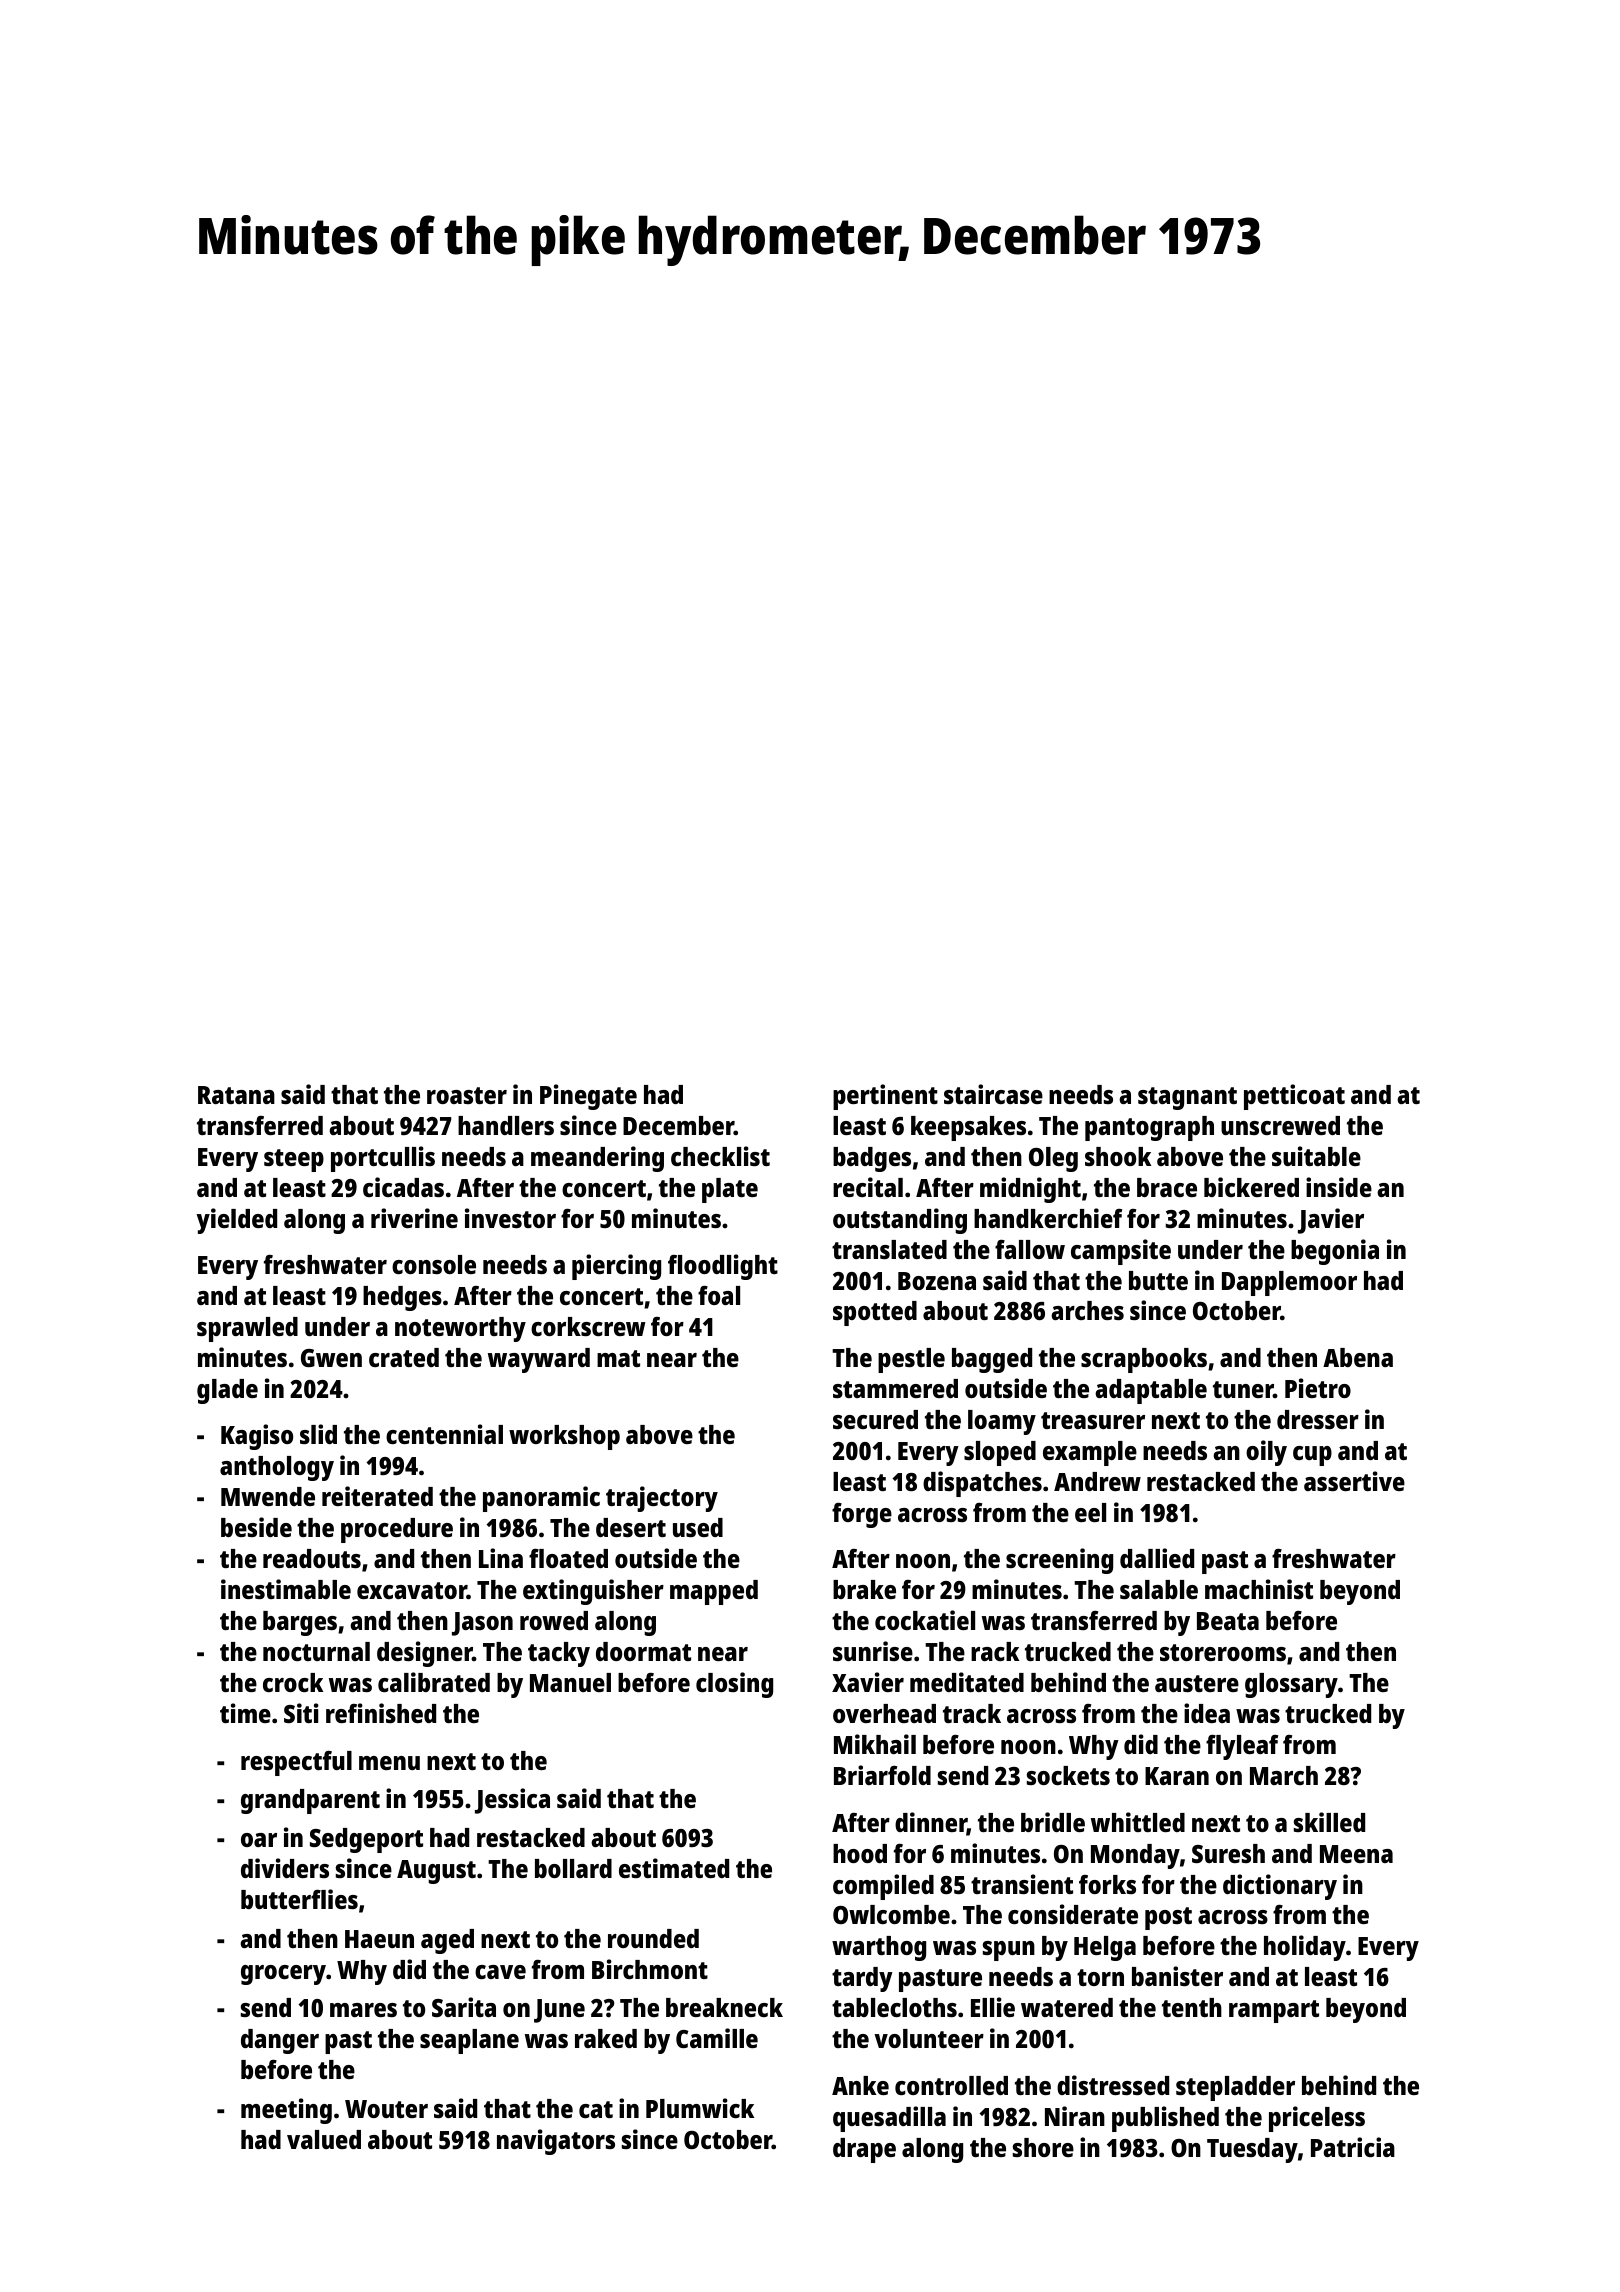 This screenshot has width=1620, height=2292. Describe the element at coordinates (643, 1651) in the screenshot. I see `doormat` at that location.
